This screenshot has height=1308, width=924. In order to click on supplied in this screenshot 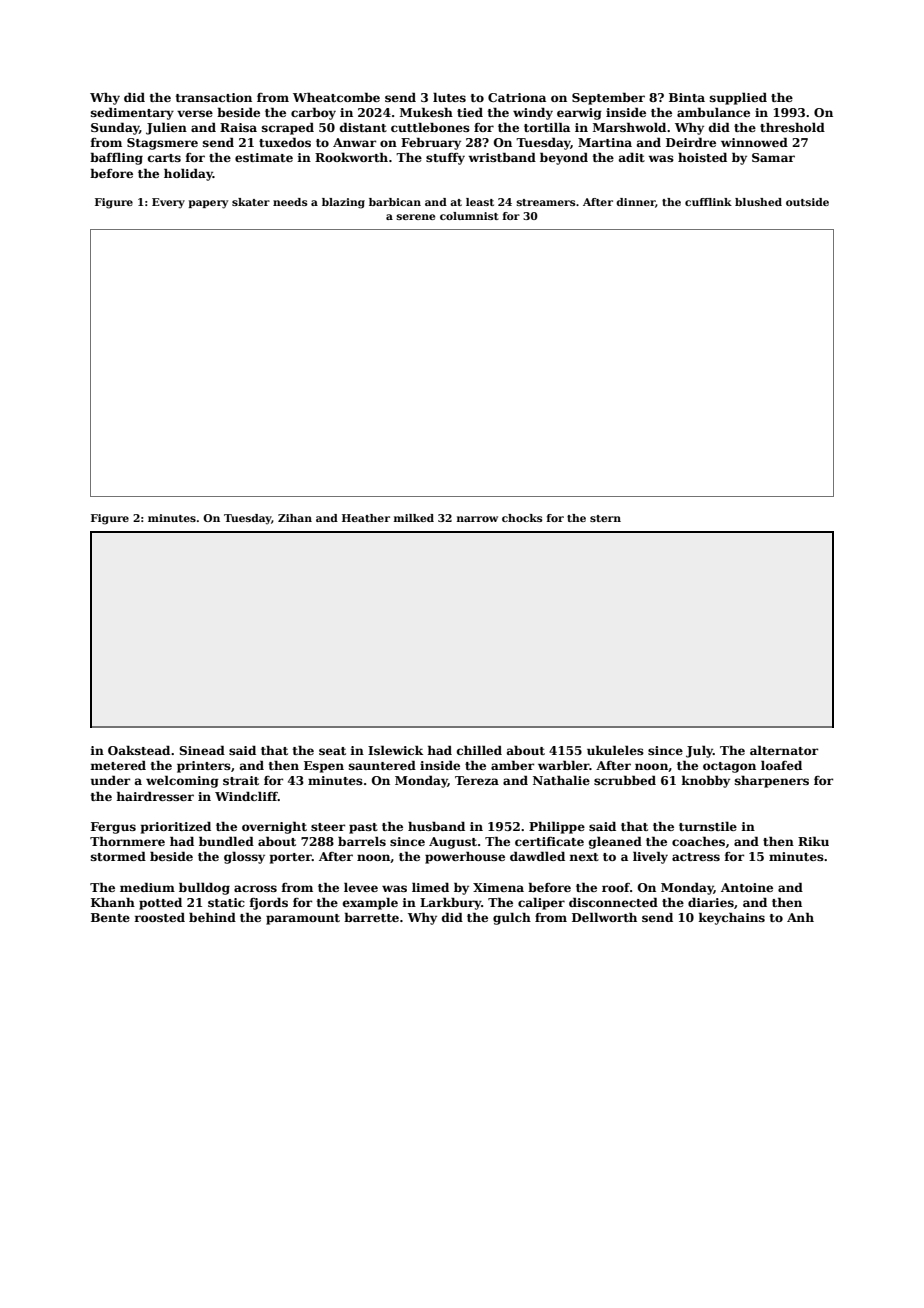, I will do `click(738, 98)`.
